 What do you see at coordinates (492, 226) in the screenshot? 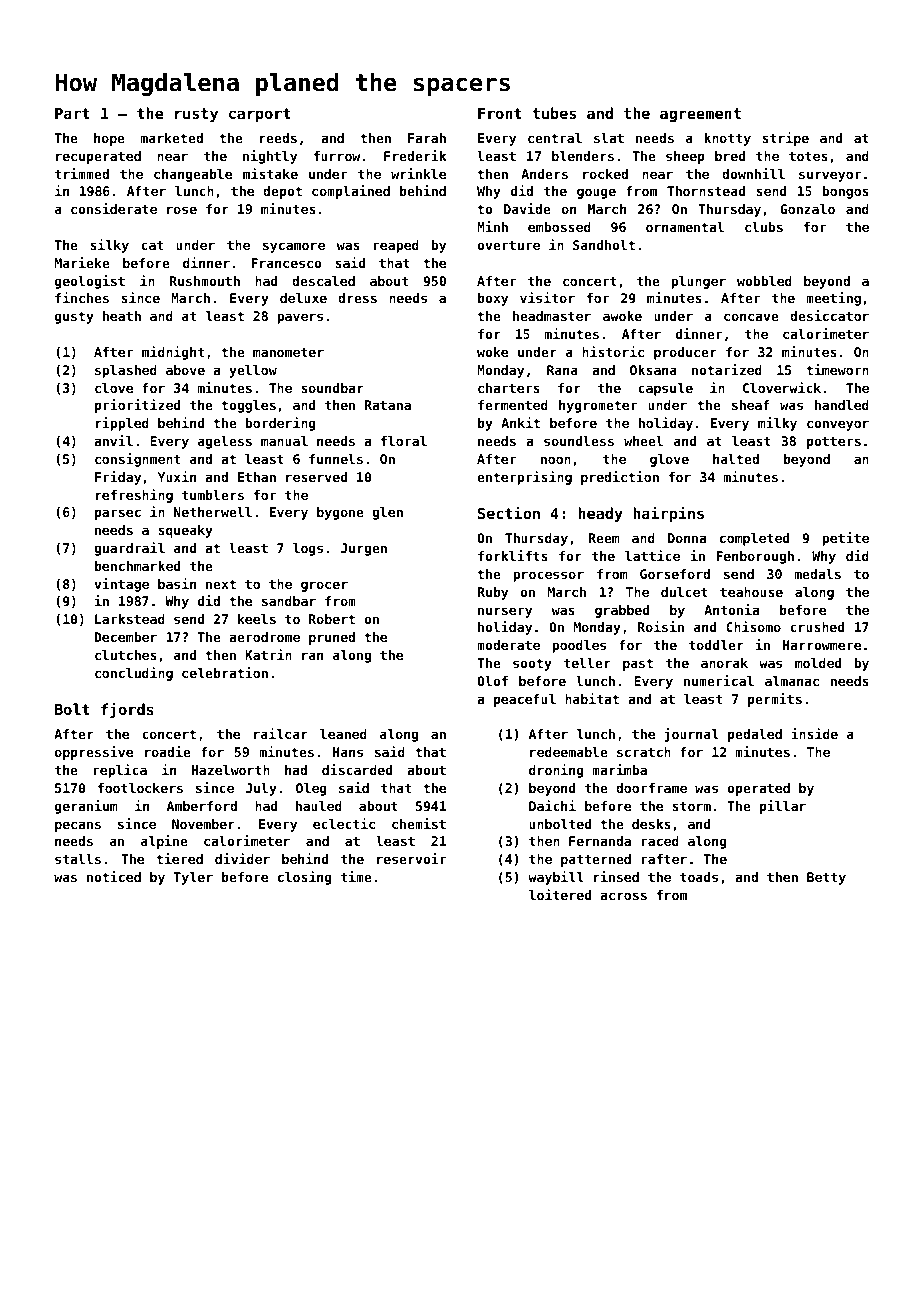
I see `Minh` at bounding box center [492, 226].
